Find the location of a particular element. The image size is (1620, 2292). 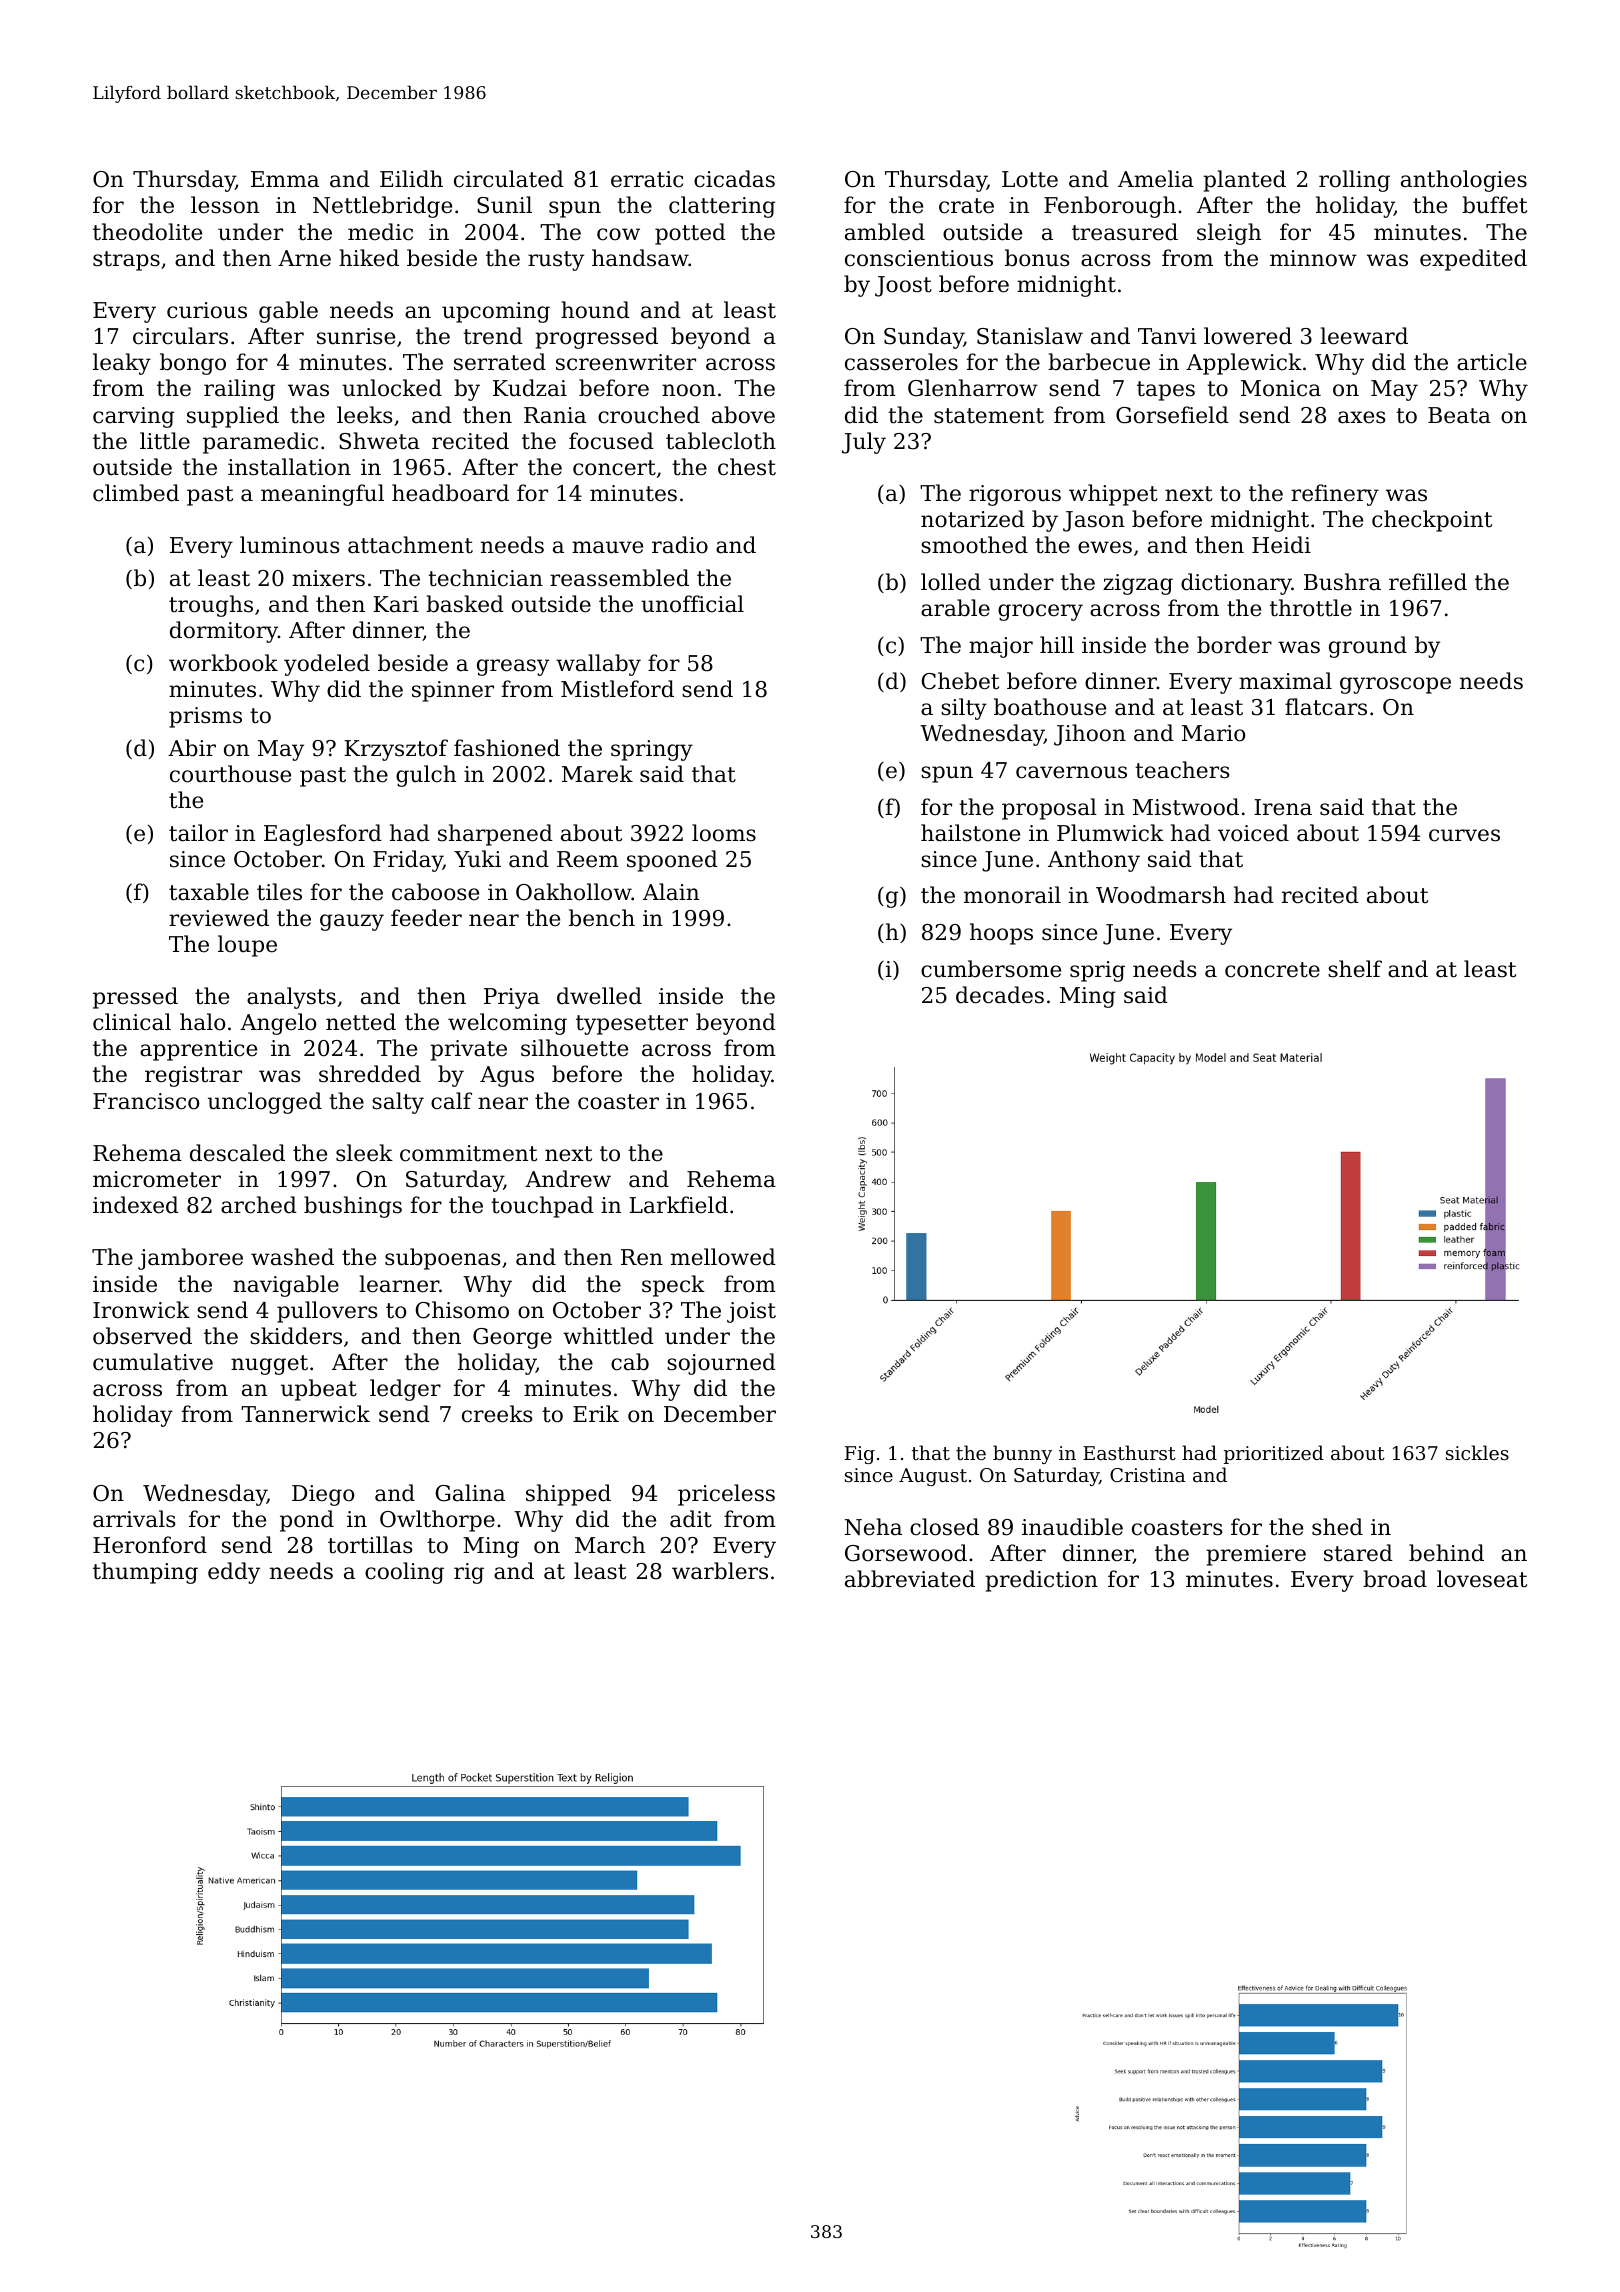

adit is located at coordinates (691, 1519).
